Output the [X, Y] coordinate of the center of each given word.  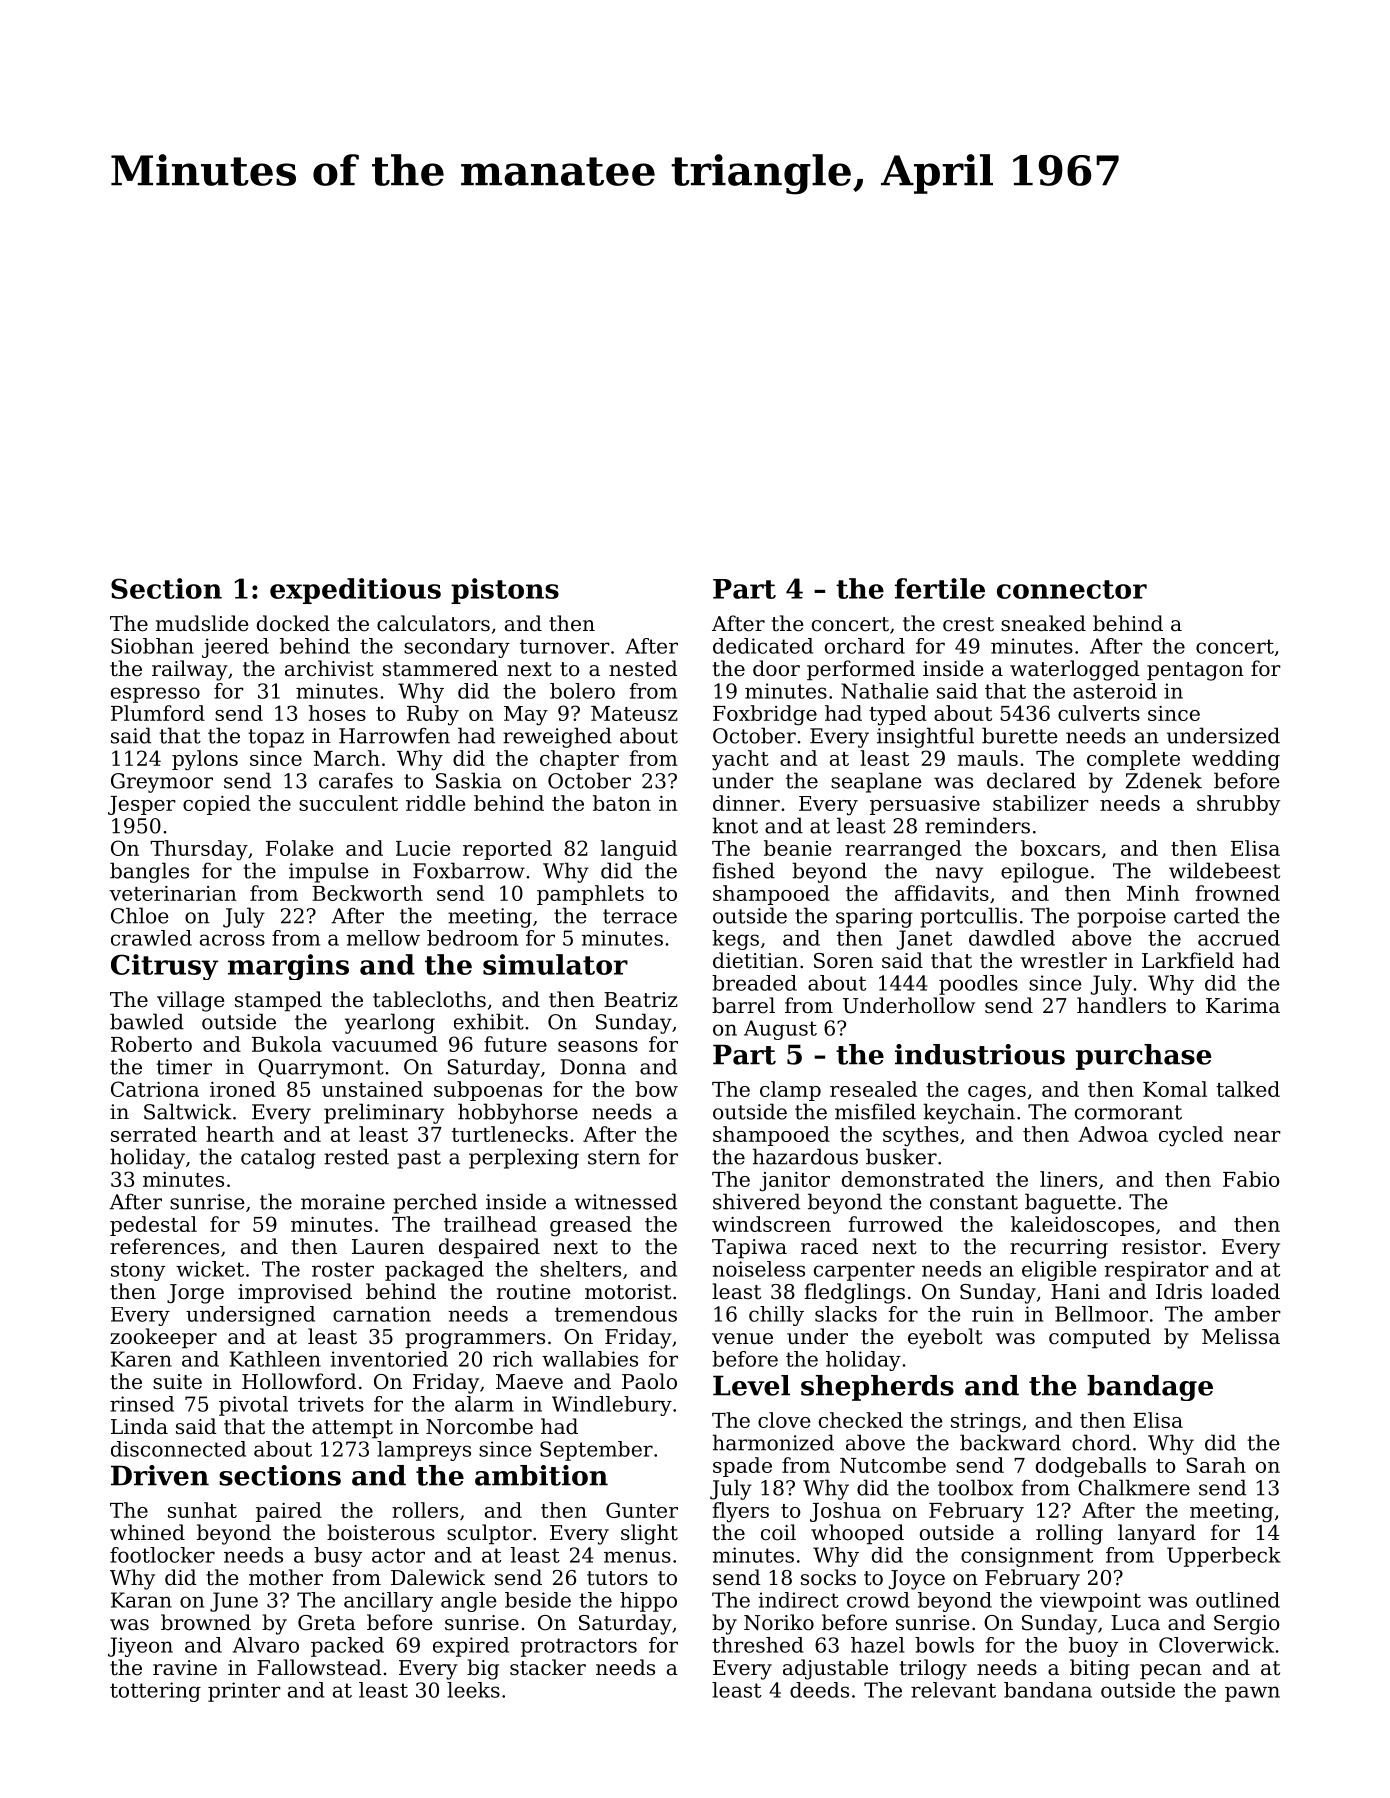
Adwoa [1113, 1134]
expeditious [355, 591]
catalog [278, 1158]
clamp [790, 1091]
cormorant [1128, 1112]
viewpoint [1090, 1602]
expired [471, 1647]
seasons [598, 1046]
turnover [565, 646]
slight [649, 1534]
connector [1072, 589]
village [191, 1001]
